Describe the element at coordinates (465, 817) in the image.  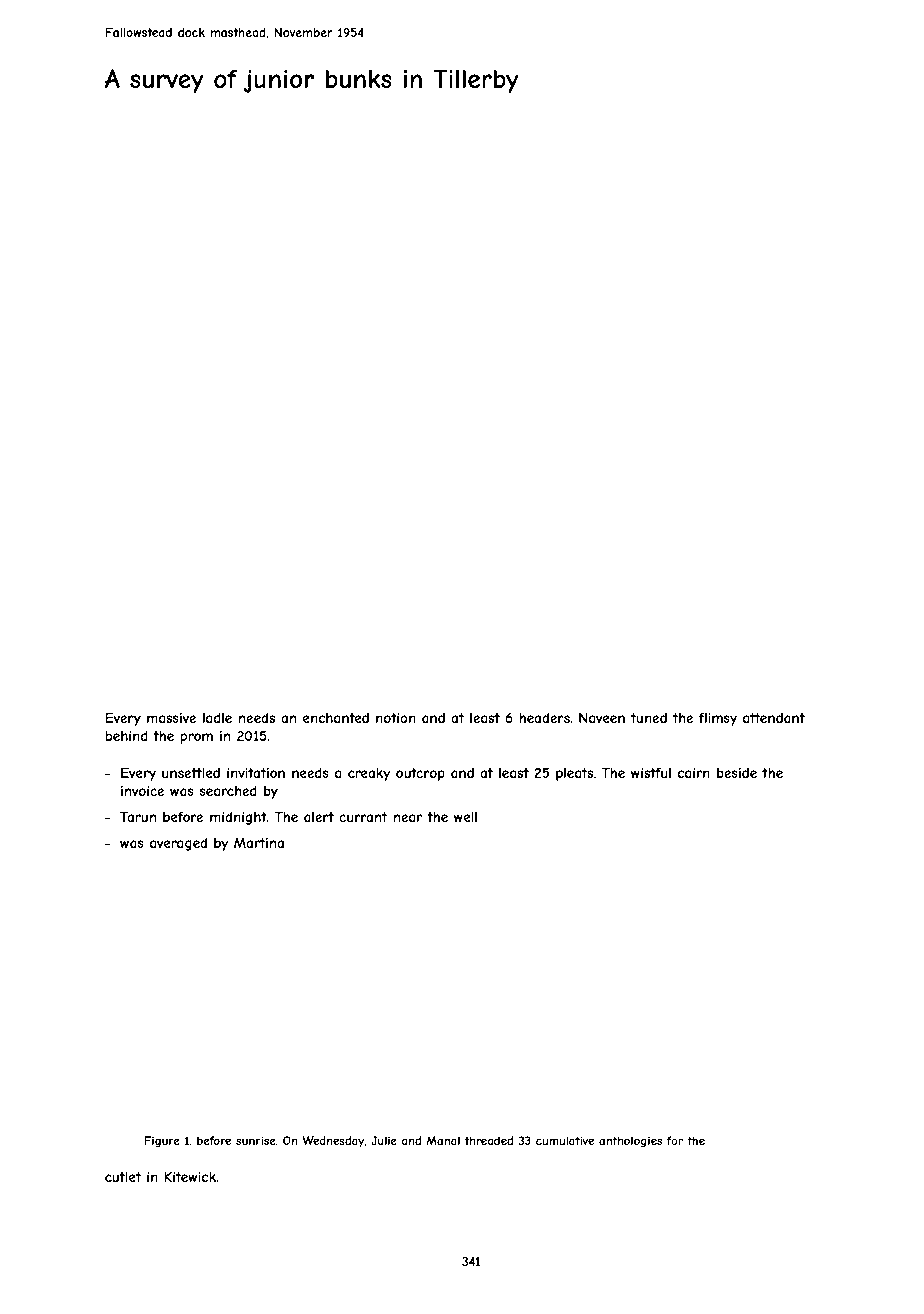
I see `well` at that location.
